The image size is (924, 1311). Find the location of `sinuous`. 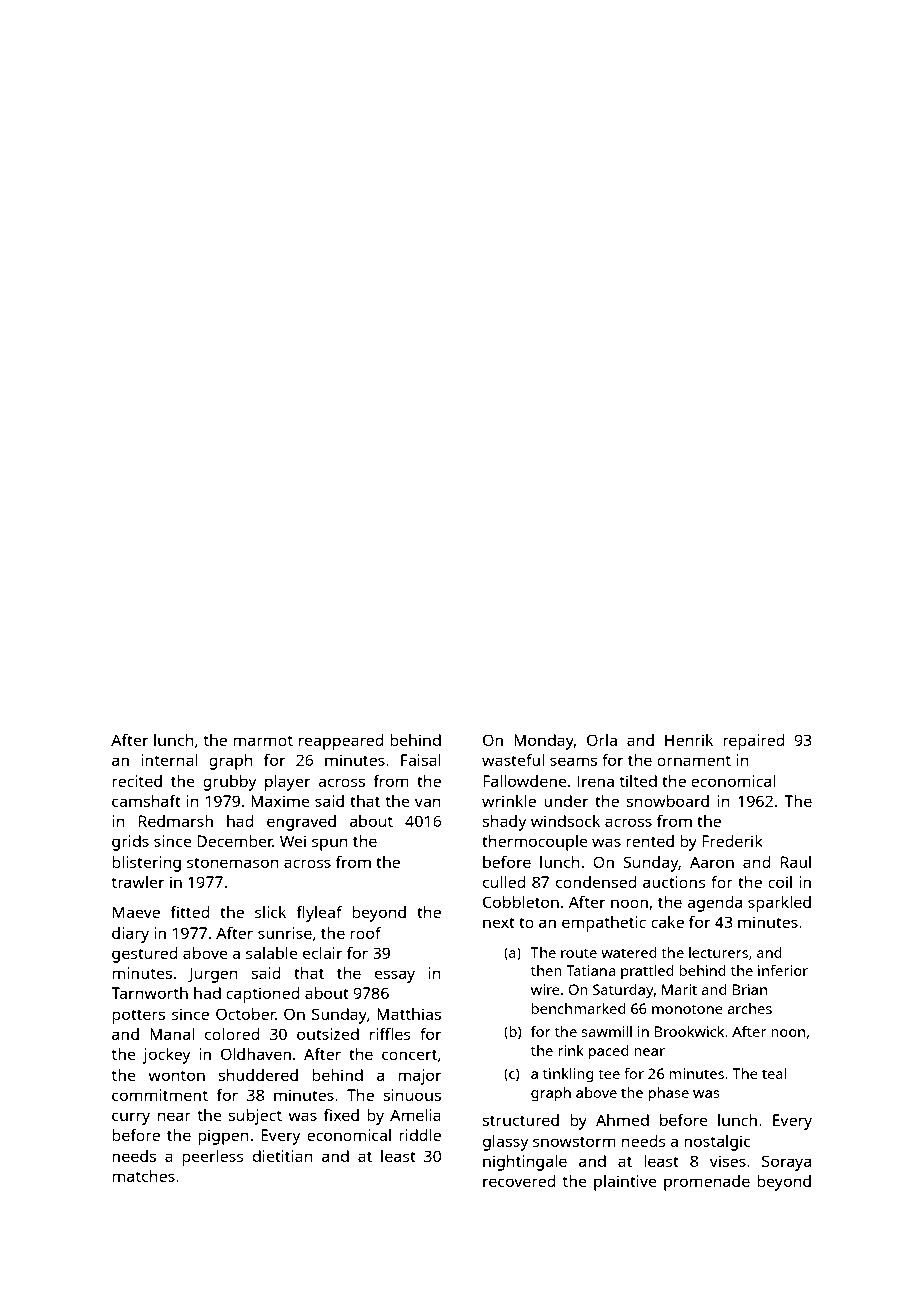

sinuous is located at coordinates (412, 1095).
